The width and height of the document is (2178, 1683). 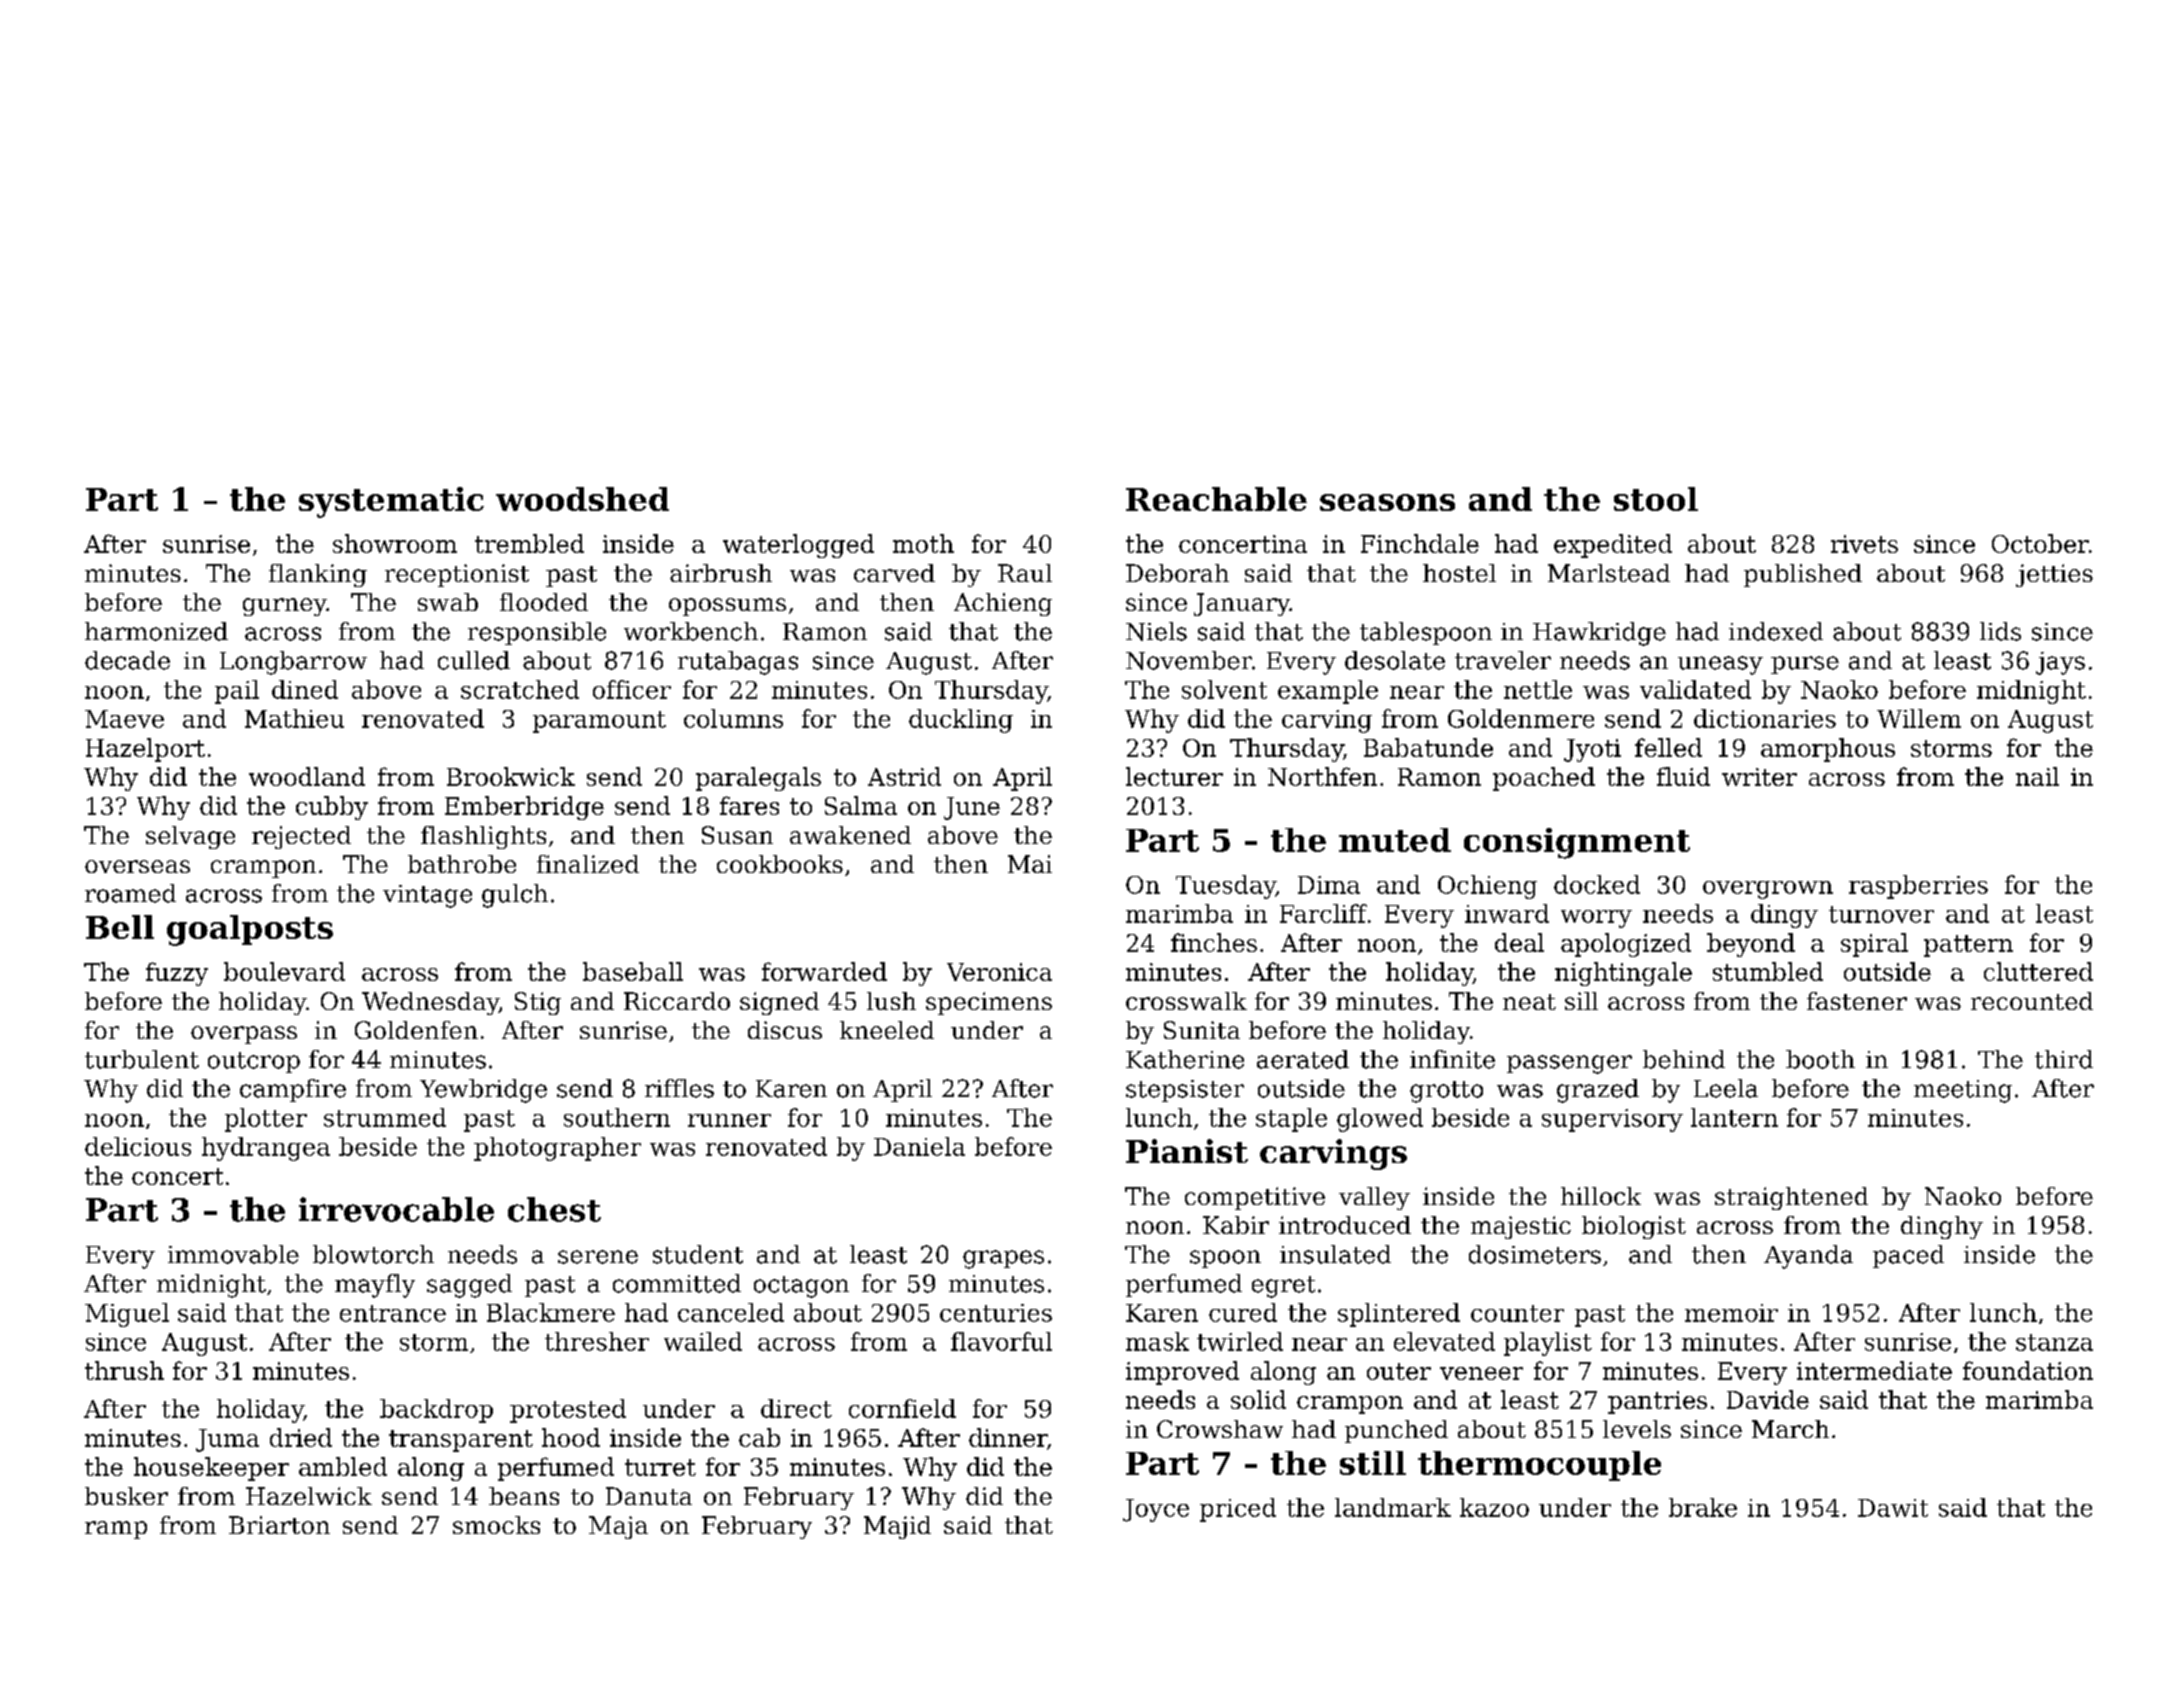 I want to click on foundation, so click(x=2028, y=1370).
